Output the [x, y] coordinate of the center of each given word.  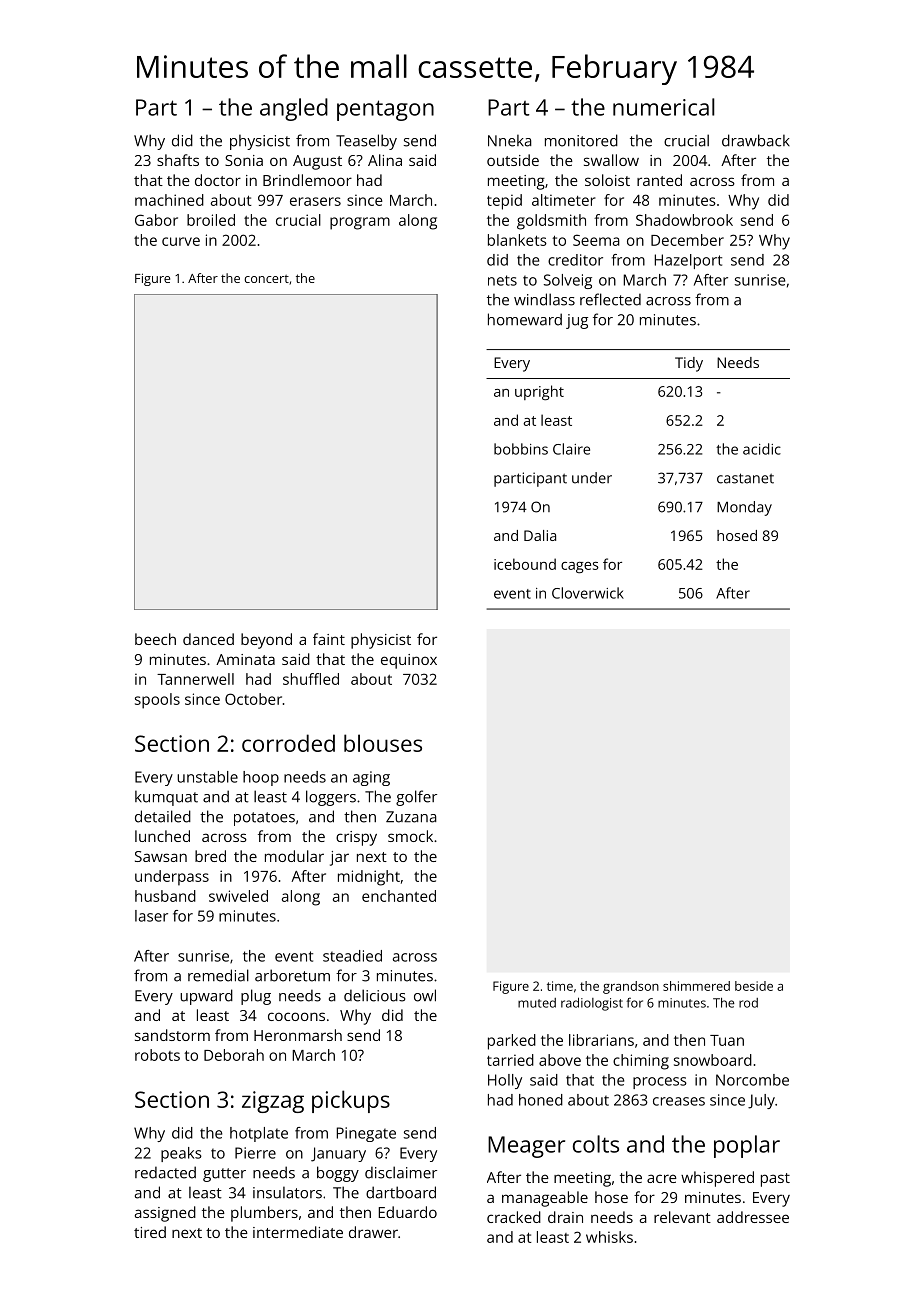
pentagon [385, 110]
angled [294, 109]
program [360, 223]
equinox [409, 661]
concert [266, 279]
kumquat [166, 798]
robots [157, 1055]
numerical [664, 107]
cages [580, 567]
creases [679, 1101]
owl [425, 995]
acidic [762, 449]
